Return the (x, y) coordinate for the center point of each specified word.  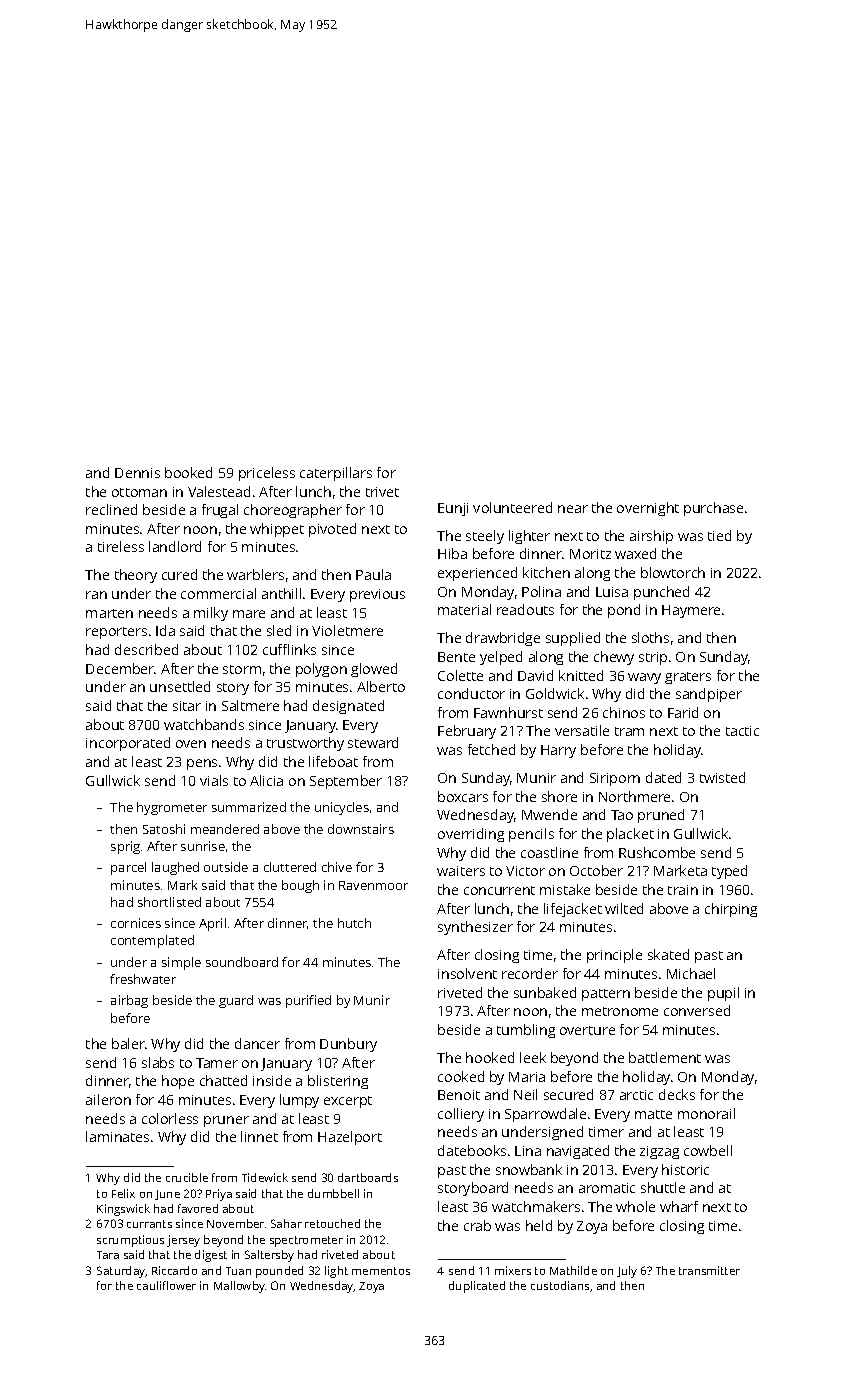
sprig (125, 847)
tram (629, 731)
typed (729, 872)
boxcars (463, 796)
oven (191, 744)
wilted (624, 908)
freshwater (143, 979)
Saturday (121, 1272)
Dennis (137, 473)
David (535, 675)
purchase (713, 509)
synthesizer (475, 928)
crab (477, 1225)
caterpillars (336, 474)
